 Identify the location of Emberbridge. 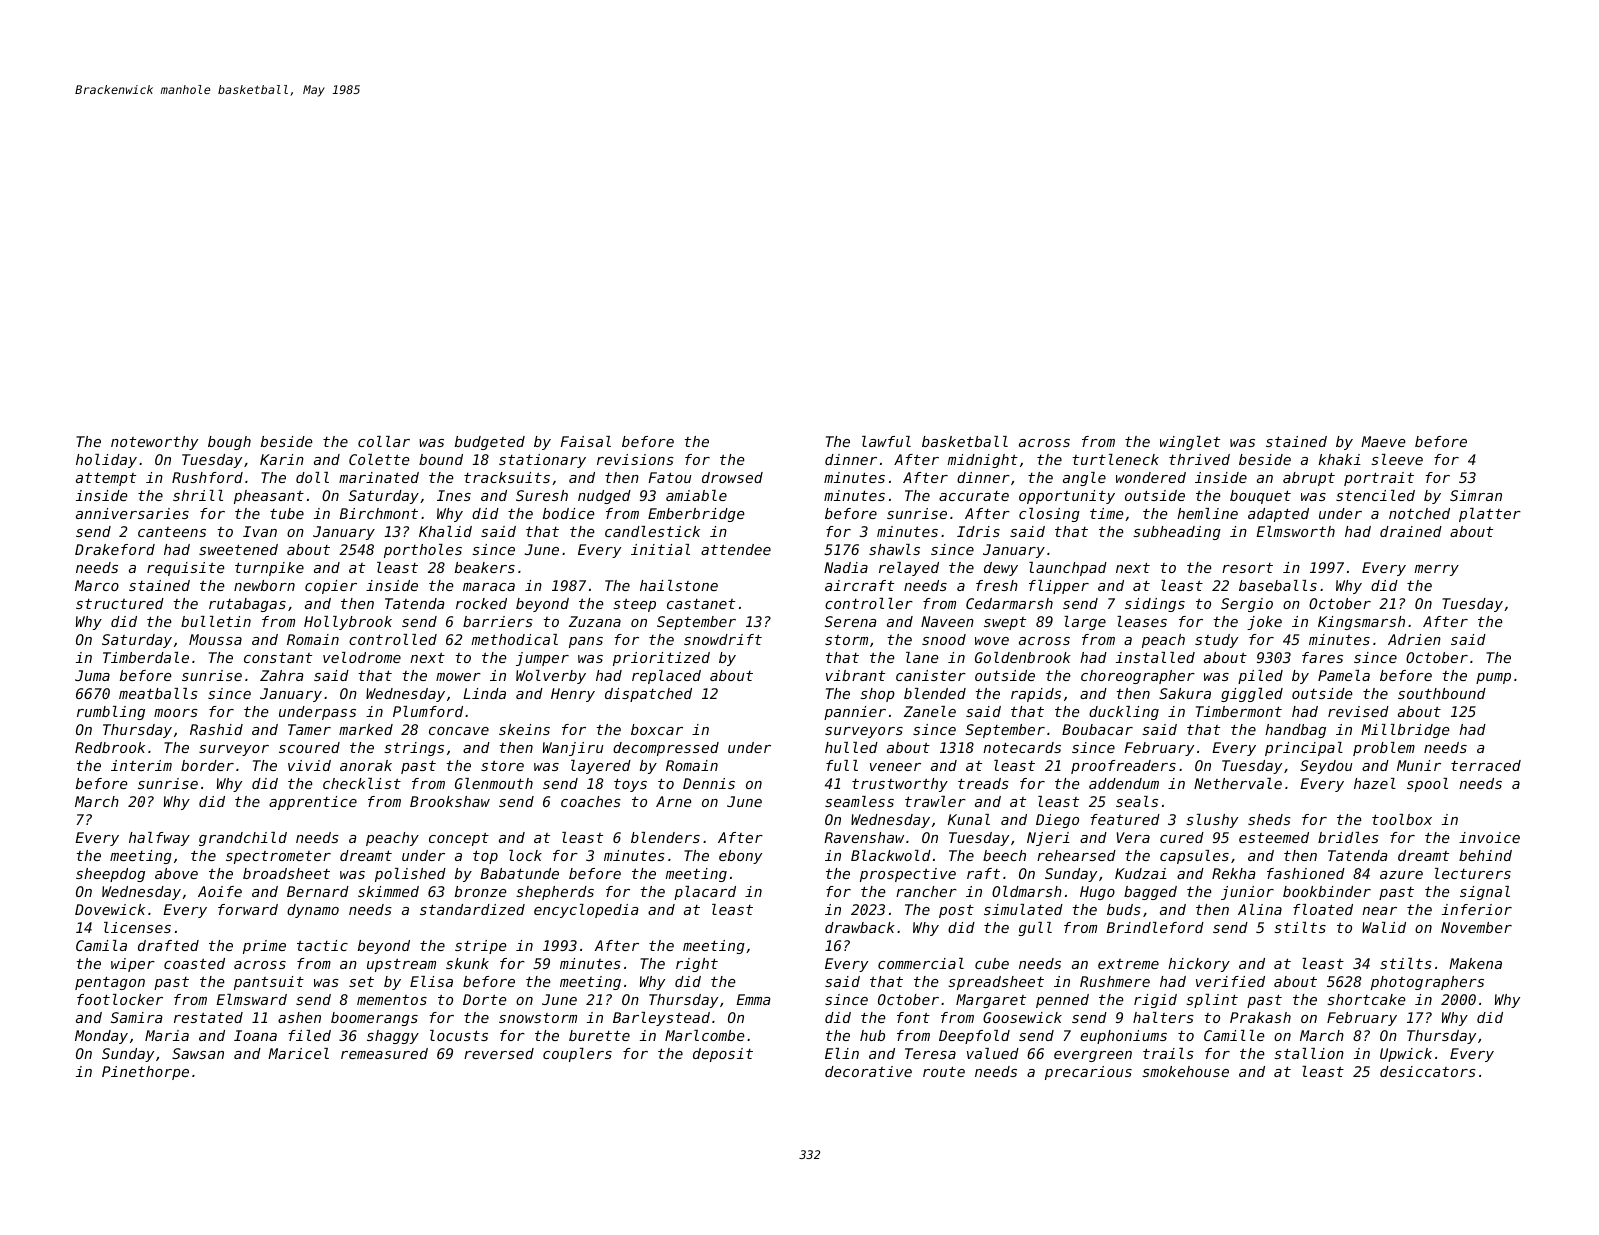
(696, 515).
